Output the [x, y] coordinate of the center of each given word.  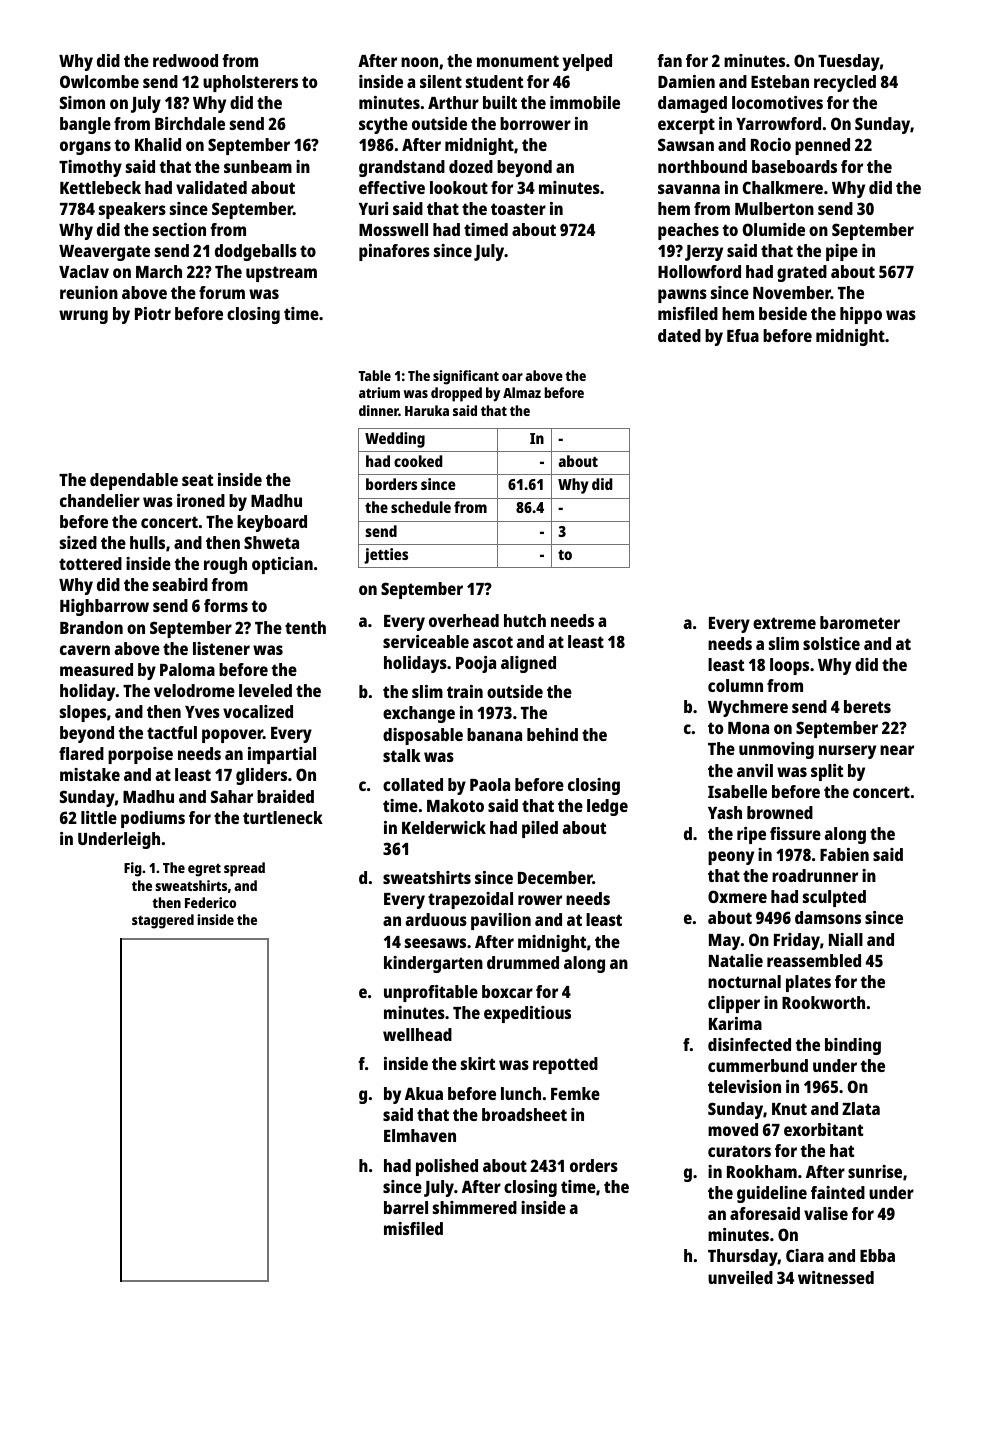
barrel [406, 1207]
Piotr [153, 313]
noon [419, 62]
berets [867, 706]
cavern [85, 650]
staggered [163, 921]
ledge [607, 807]
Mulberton [774, 208]
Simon [82, 102]
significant [466, 377]
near [897, 750]
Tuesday [849, 62]
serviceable [426, 641]
